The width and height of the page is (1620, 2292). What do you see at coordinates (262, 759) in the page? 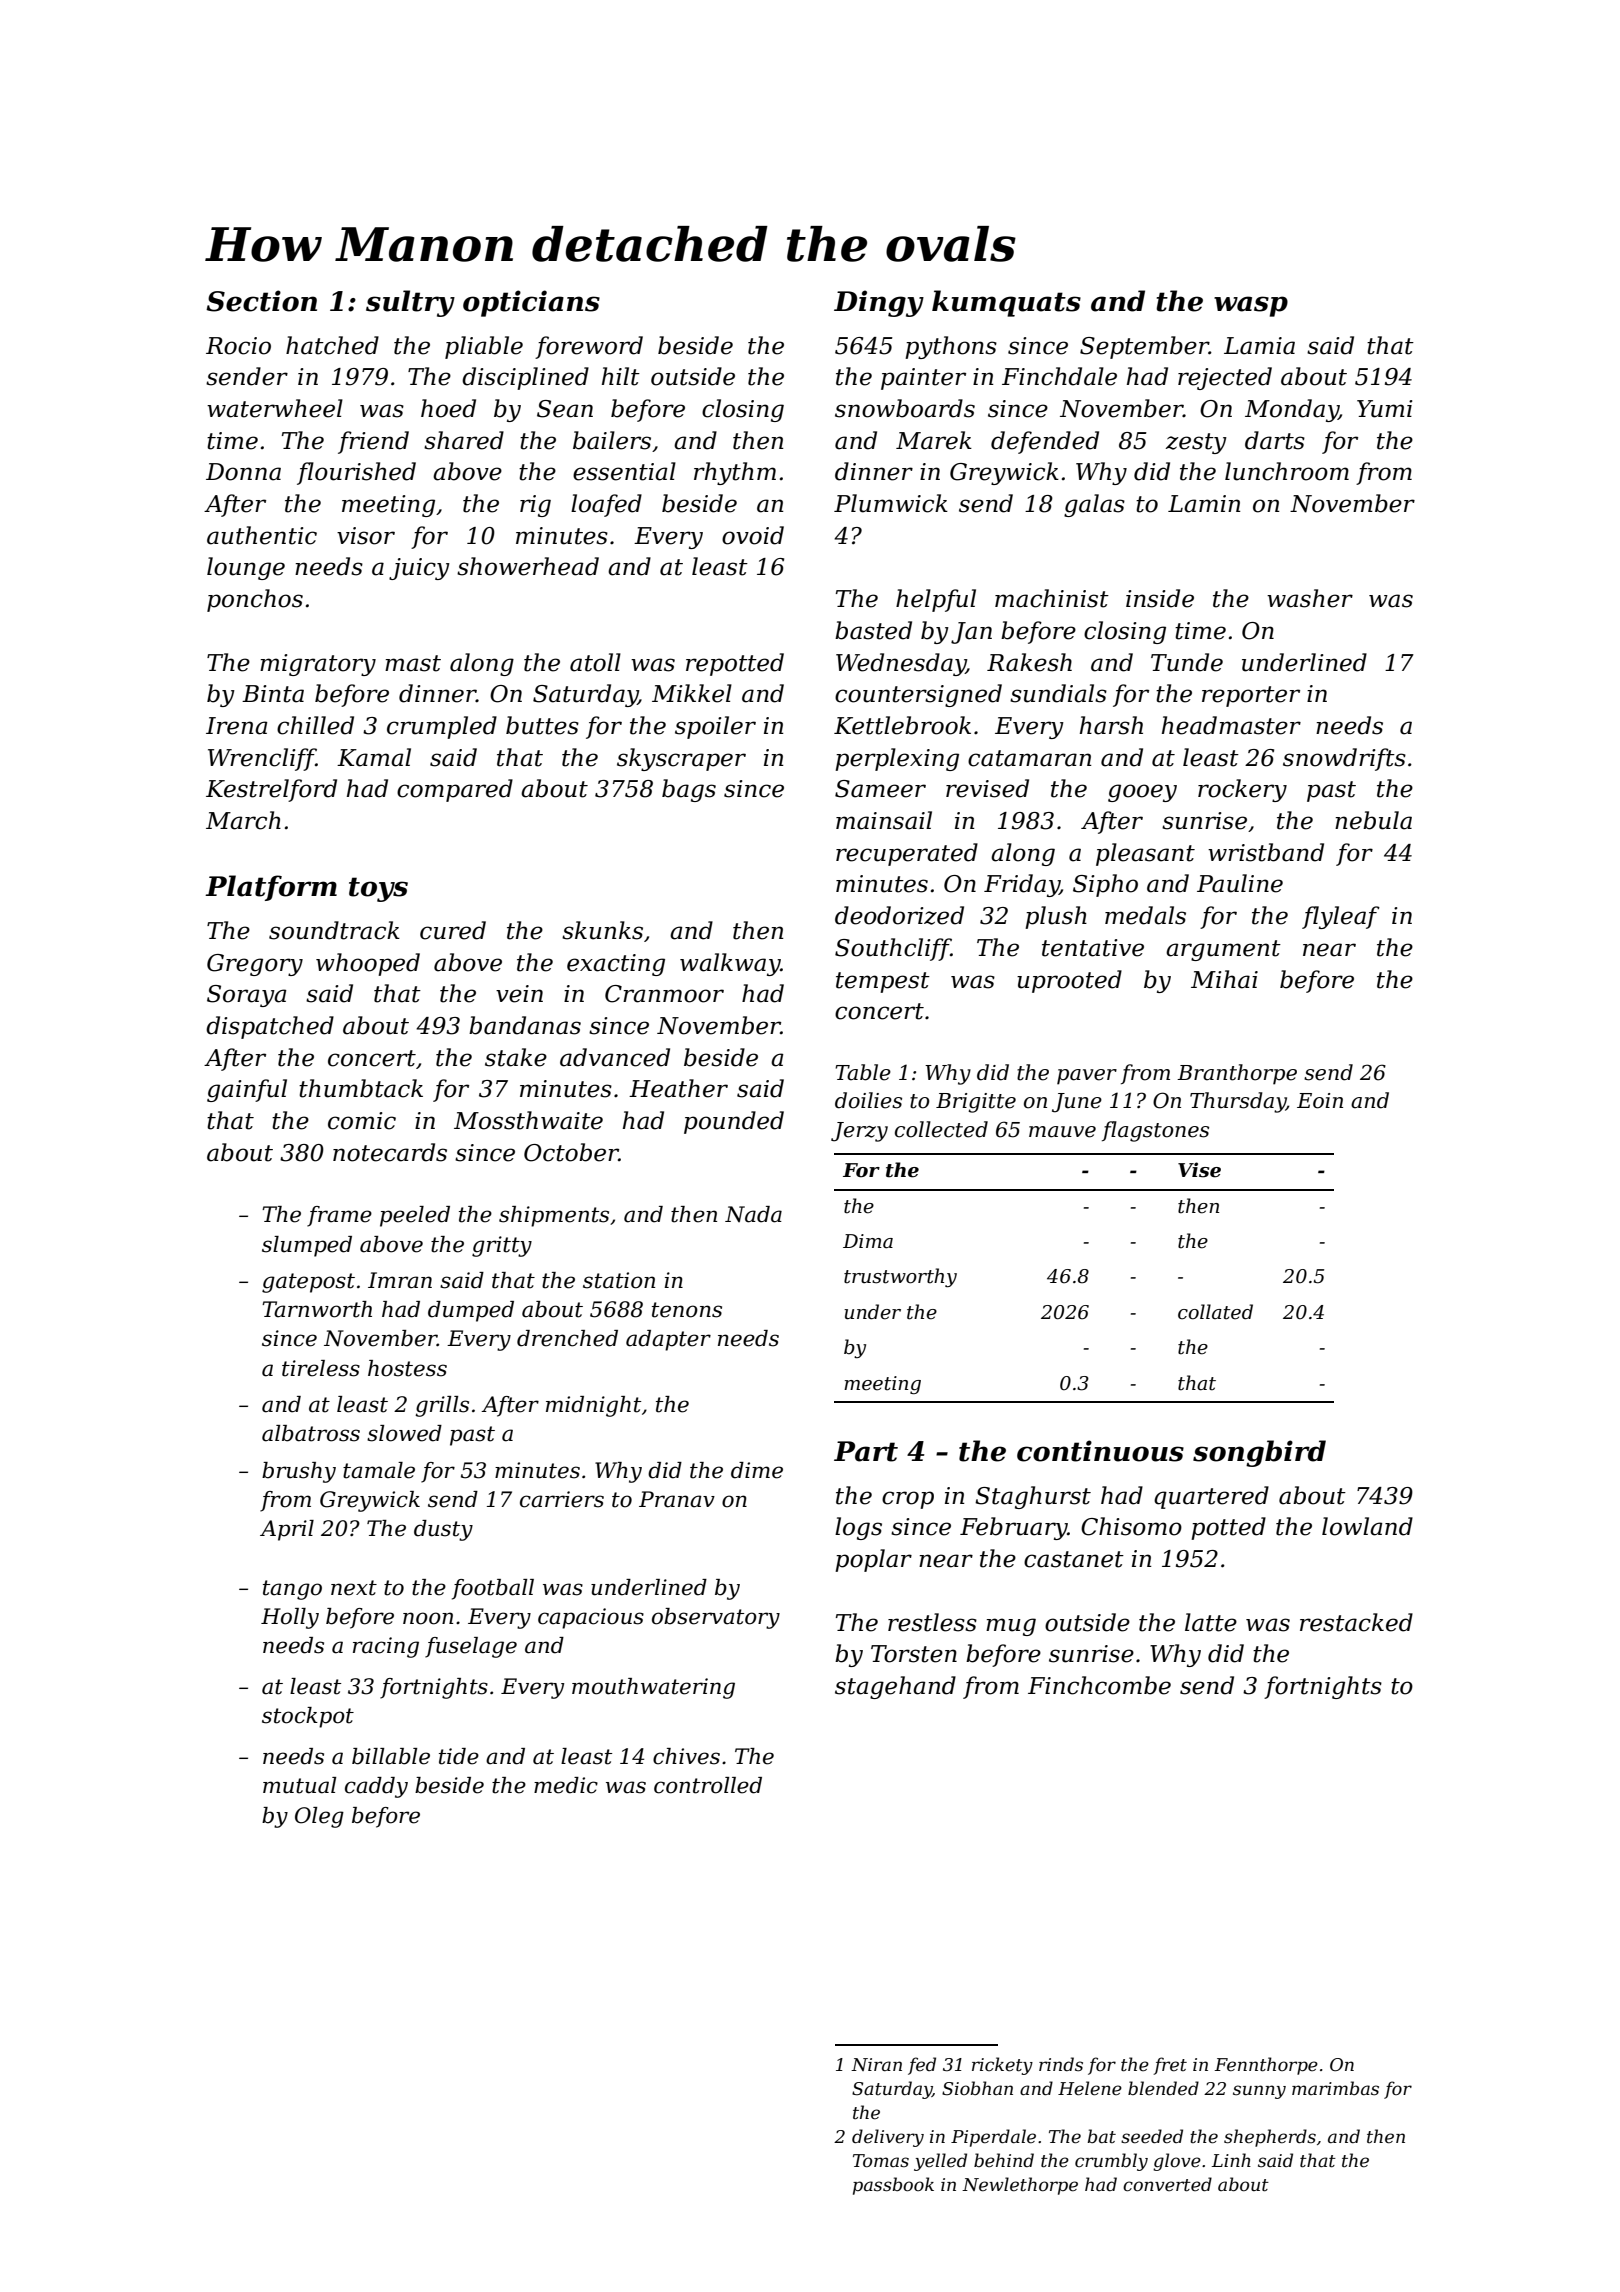
I see `Wrencliff` at bounding box center [262, 759].
